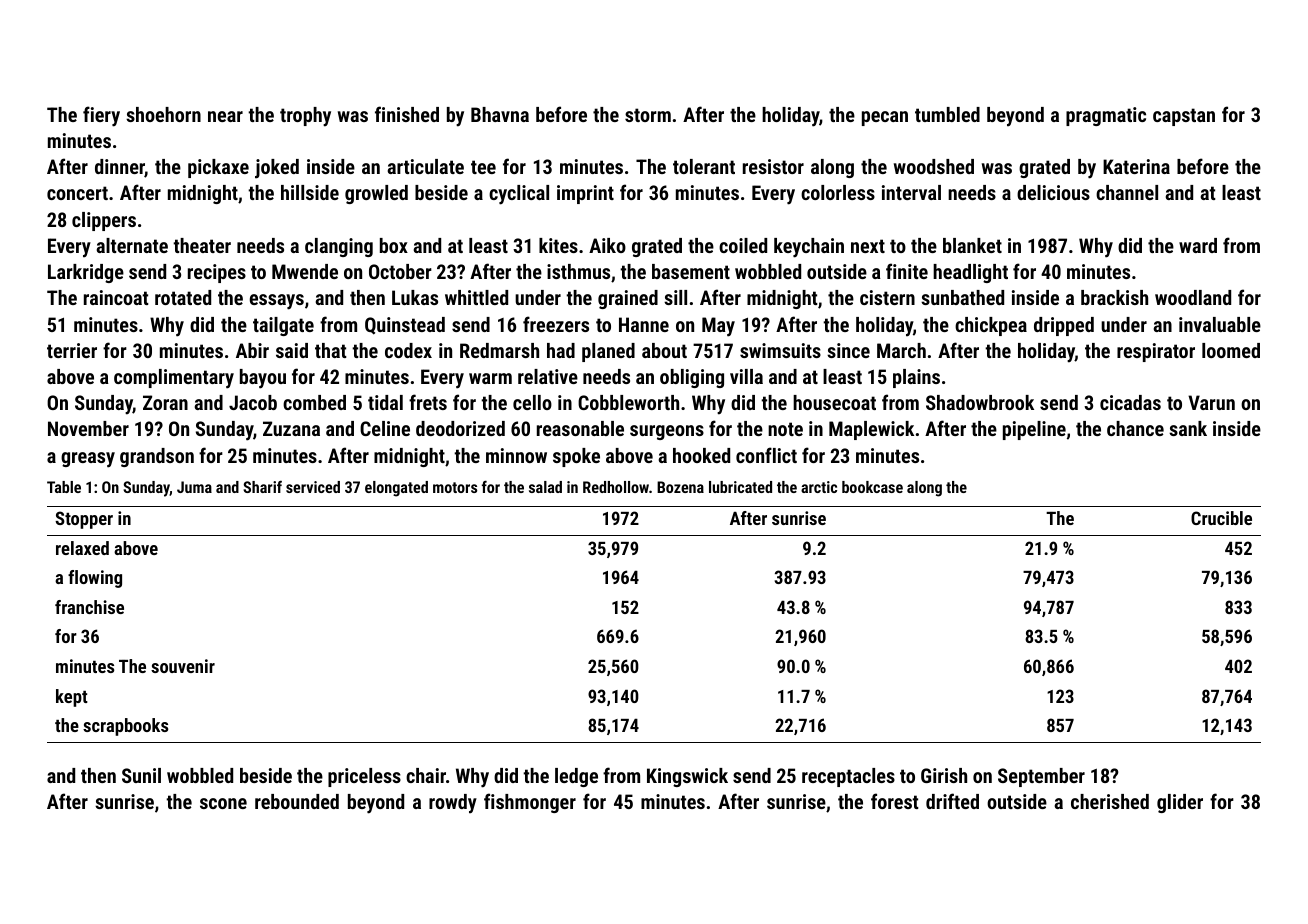 The image size is (1308, 924). I want to click on combed, so click(314, 402).
